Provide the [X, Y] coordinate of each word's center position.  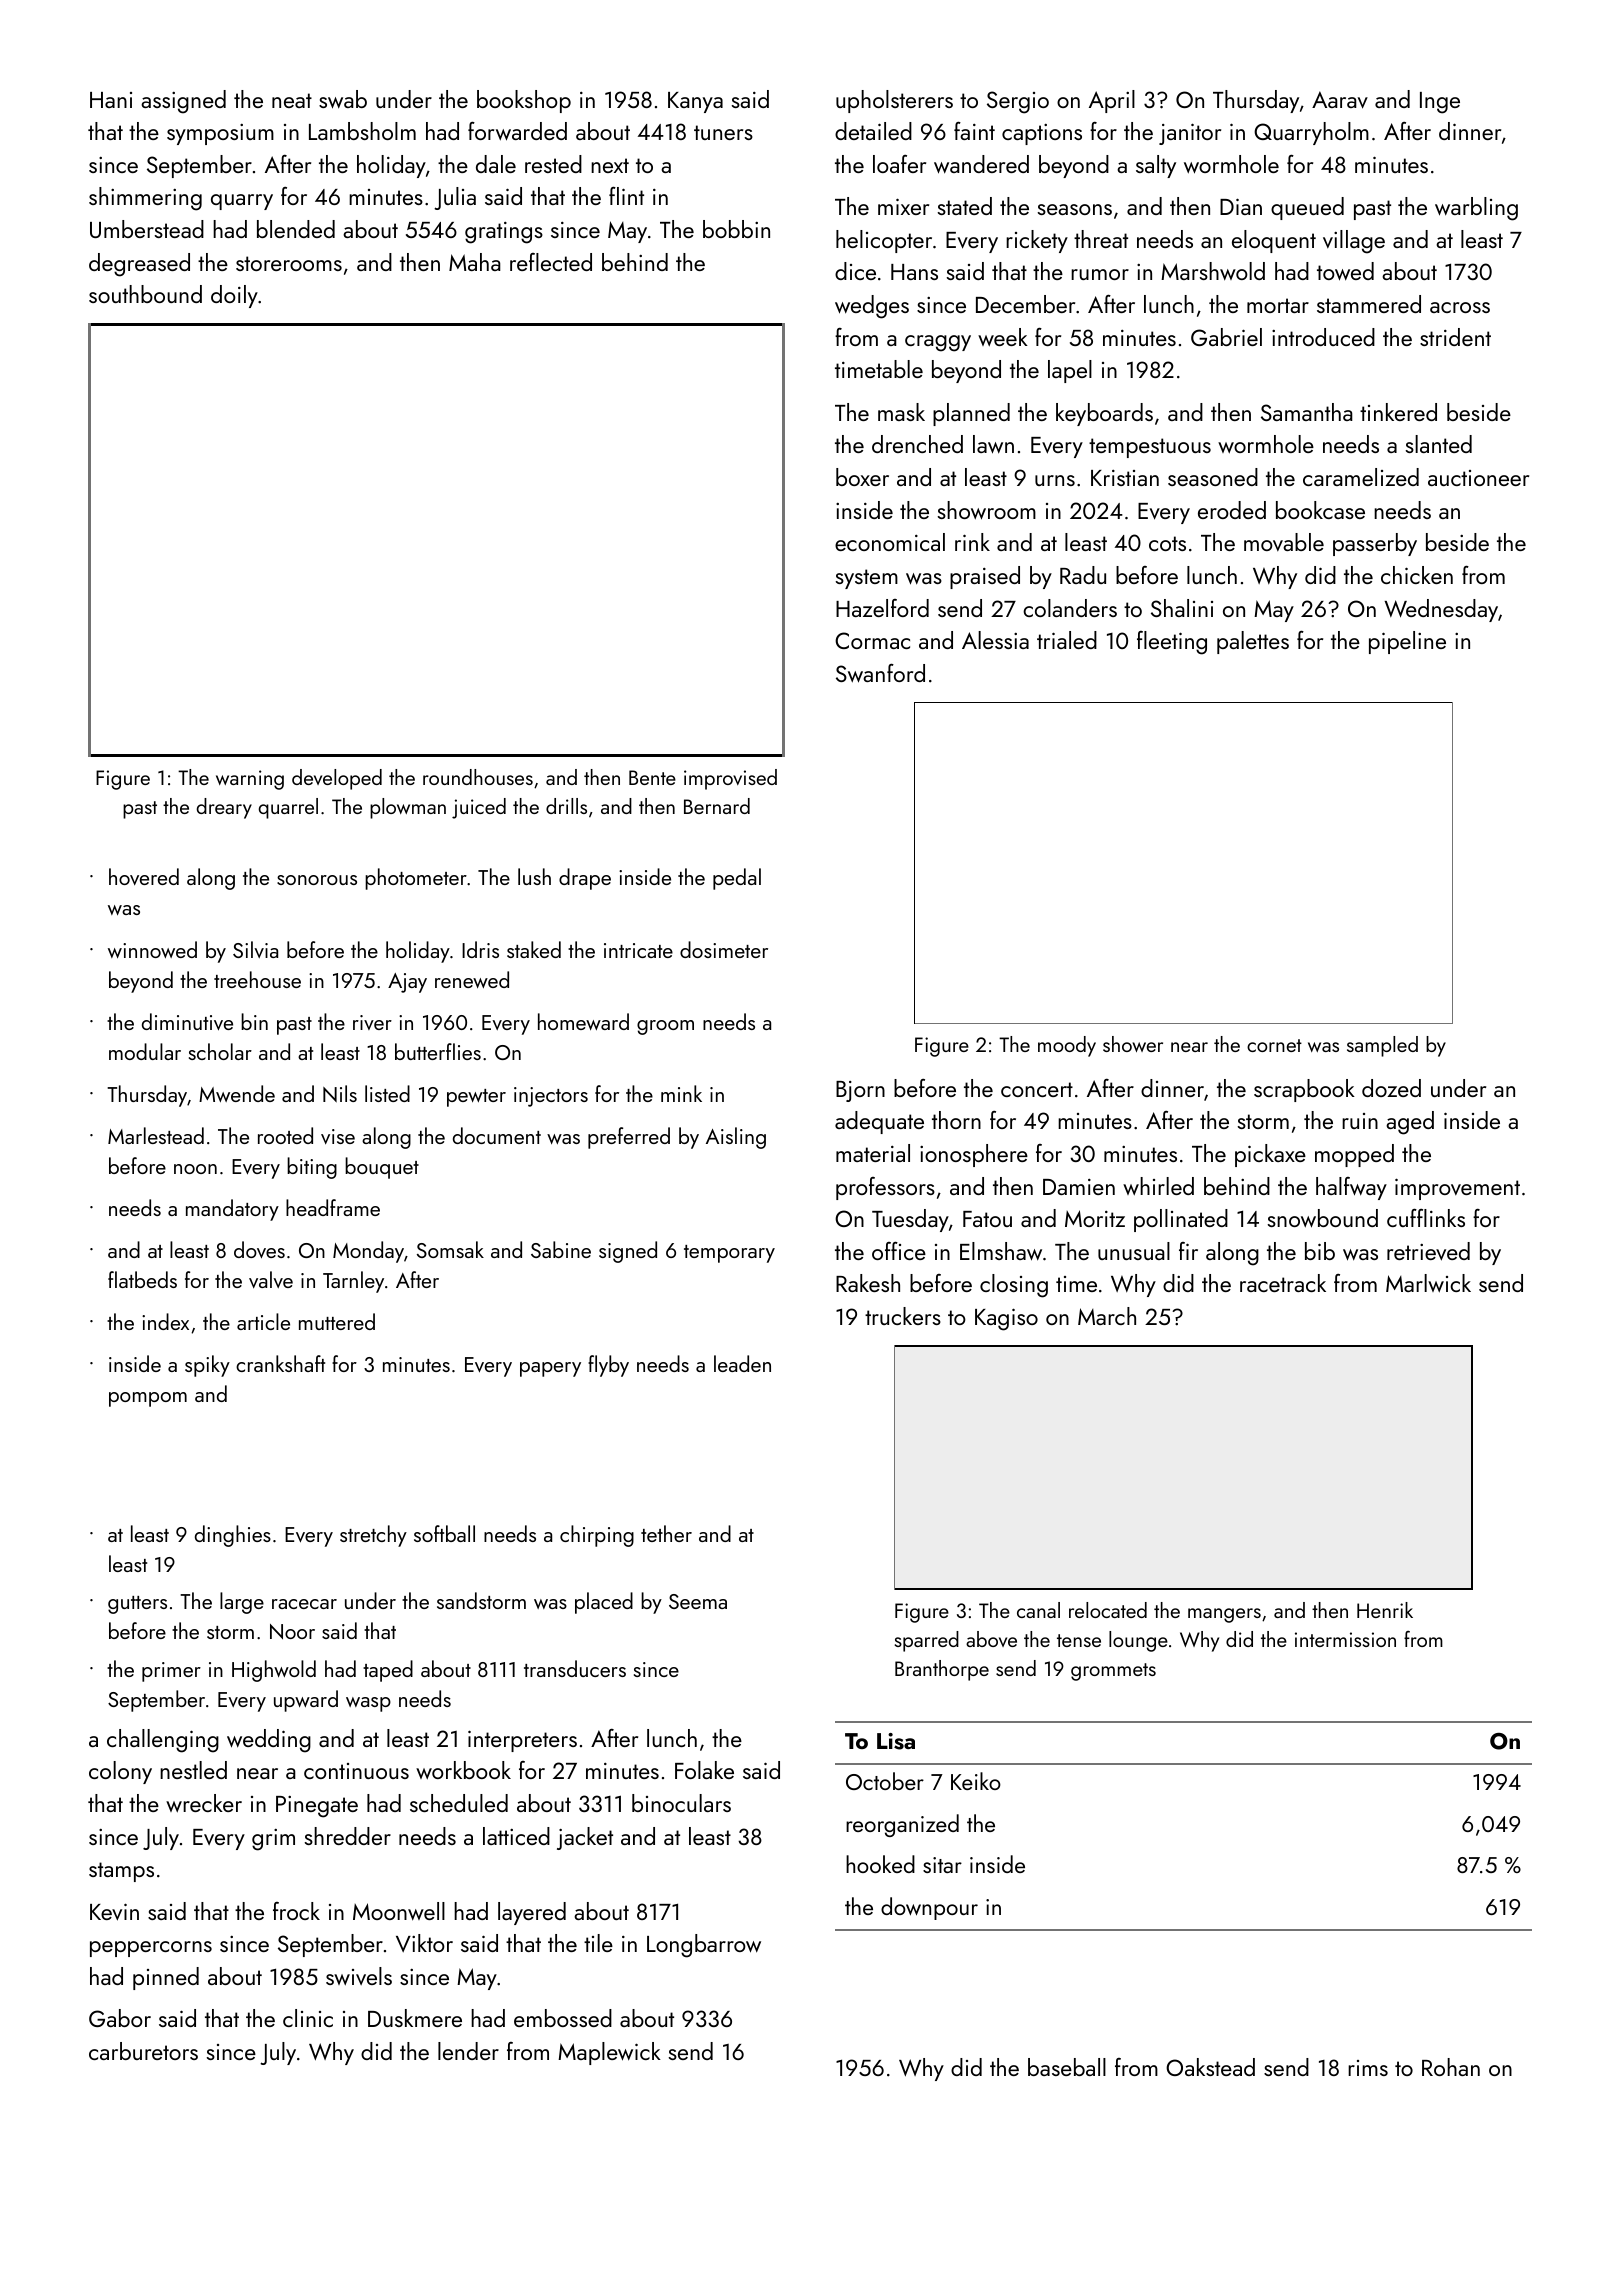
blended [296, 229]
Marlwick [1428, 1283]
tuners [723, 132]
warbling [1476, 209]
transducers [575, 1668]
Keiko [976, 1781]
